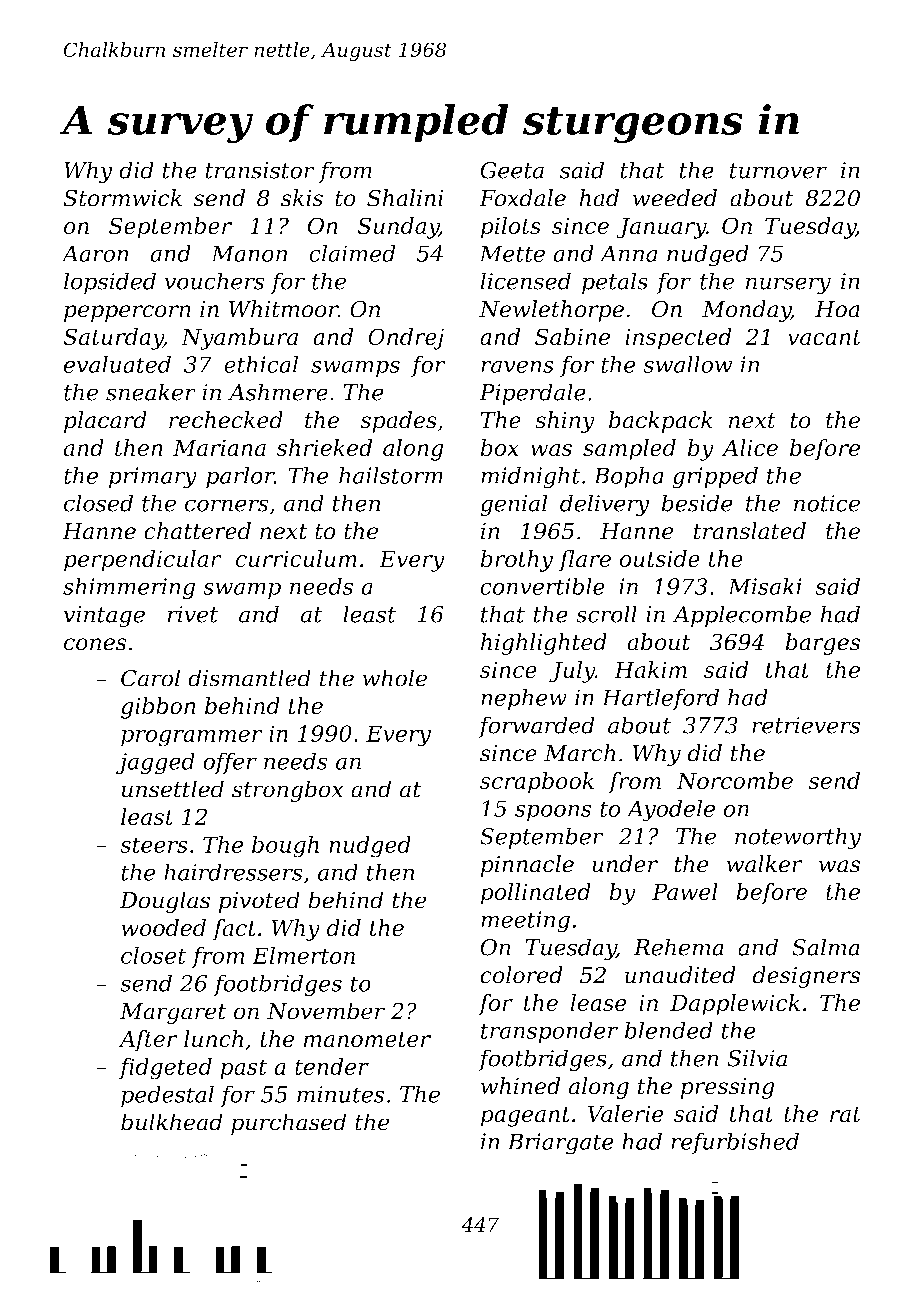 The image size is (924, 1311). I want to click on colored, so click(521, 975).
